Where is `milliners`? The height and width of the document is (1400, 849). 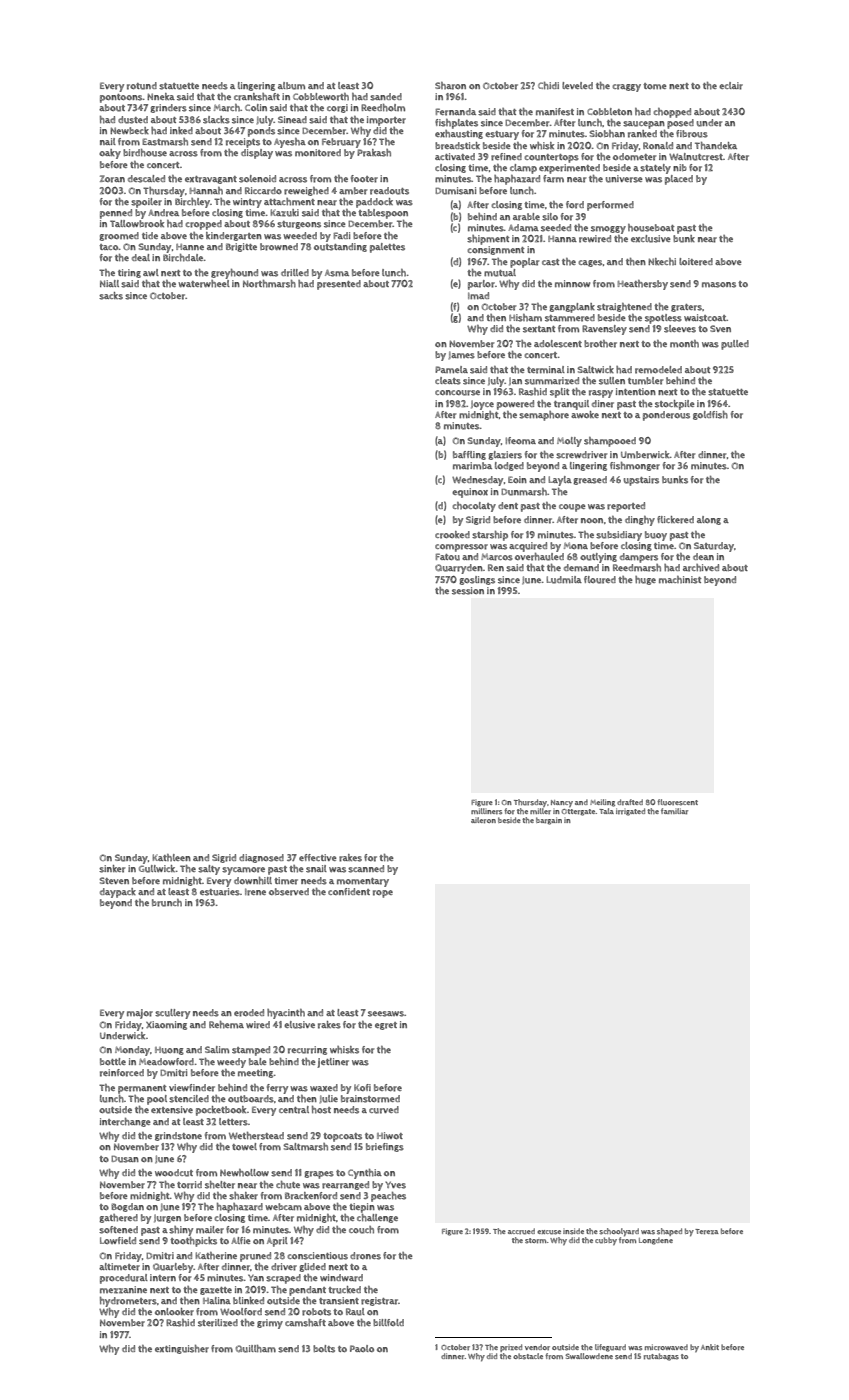
milliners is located at coordinates (486, 811).
